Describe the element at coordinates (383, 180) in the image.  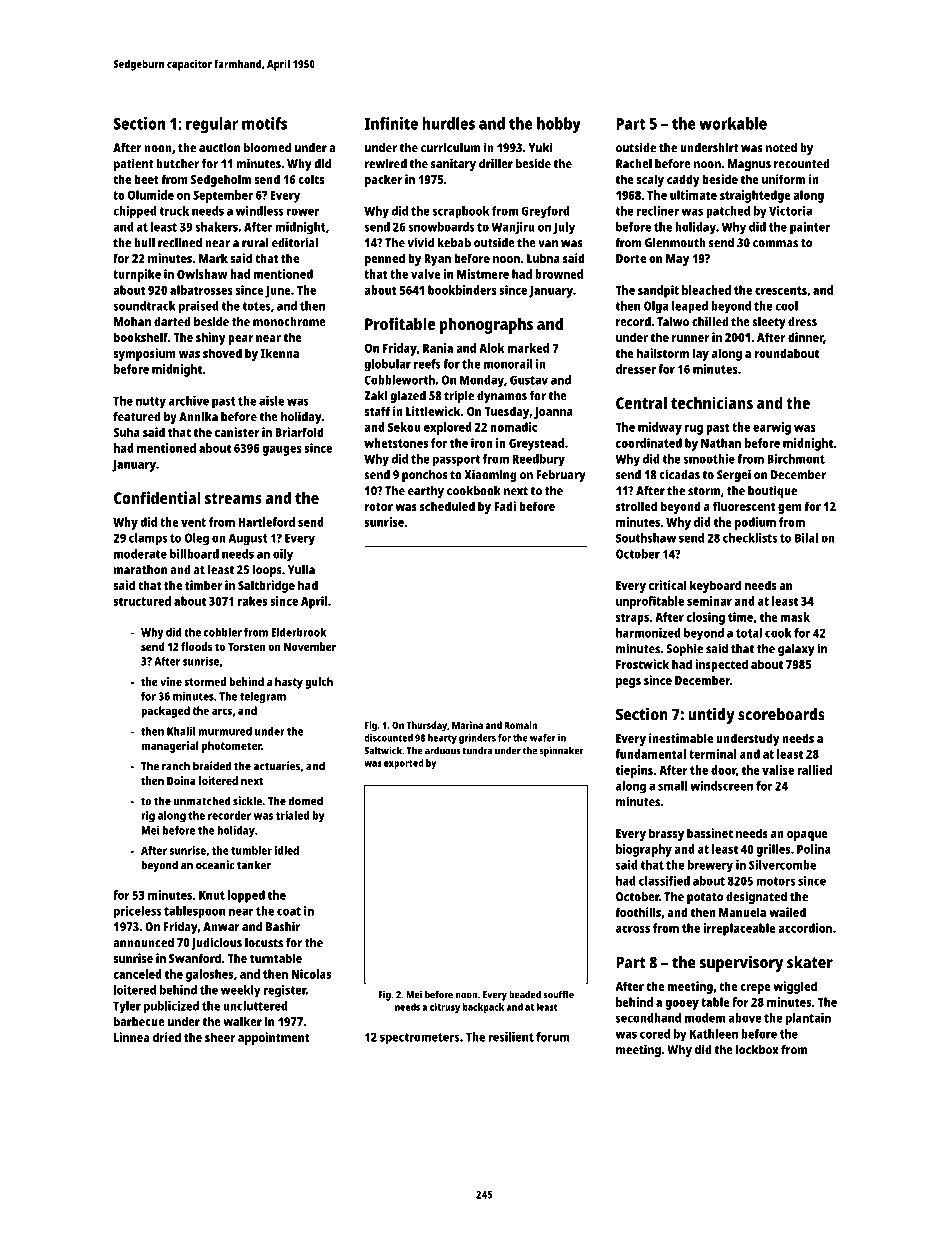
I see `packer` at that location.
